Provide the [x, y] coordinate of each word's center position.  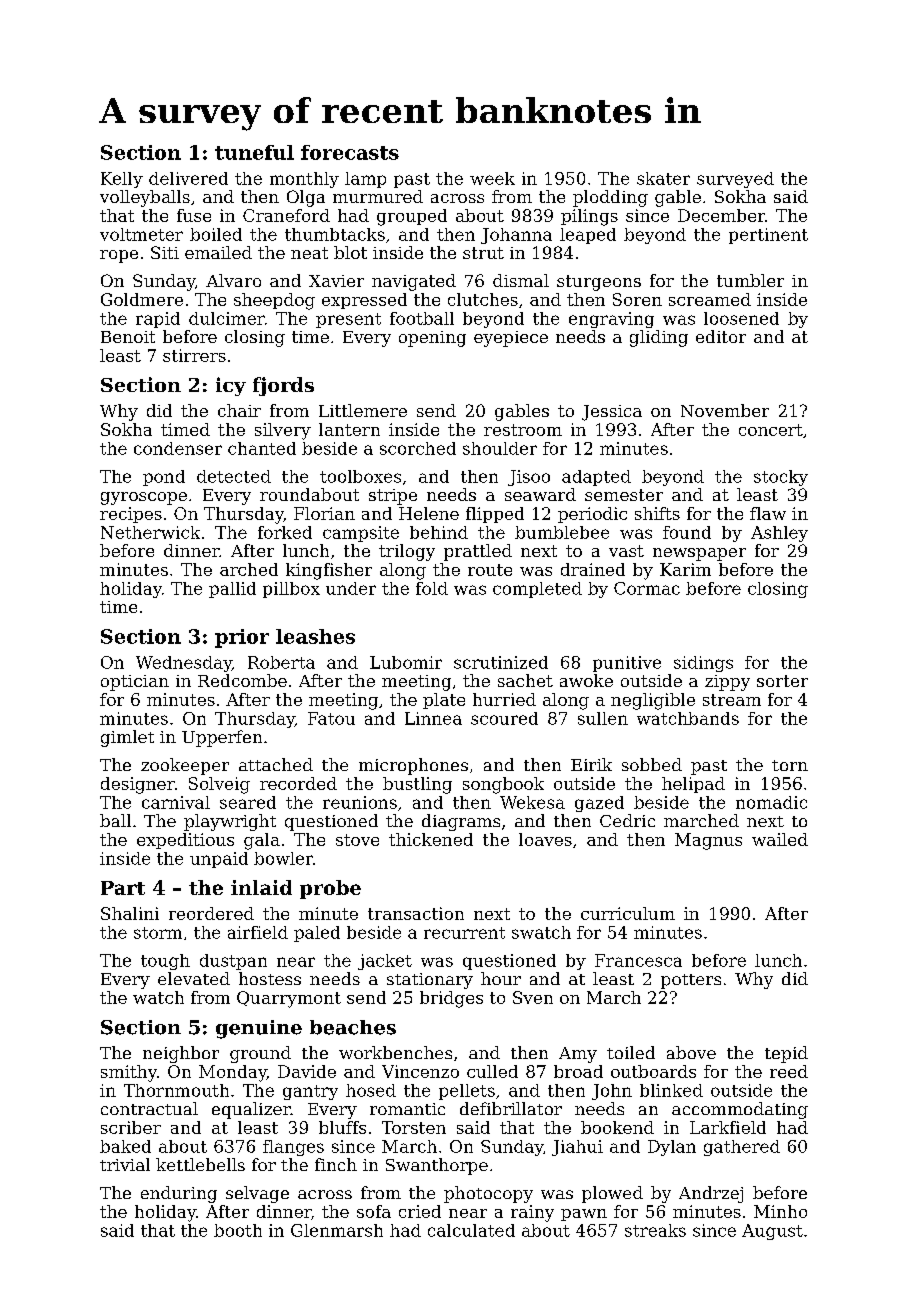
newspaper [699, 554]
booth [238, 1230]
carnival [176, 802]
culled [492, 1071]
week [492, 178]
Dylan [672, 1148]
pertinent [768, 236]
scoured [504, 718]
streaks [655, 1230]
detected [234, 476]
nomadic [771, 802]
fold [432, 588]
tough [165, 962]
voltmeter [141, 234]
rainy [532, 1213]
